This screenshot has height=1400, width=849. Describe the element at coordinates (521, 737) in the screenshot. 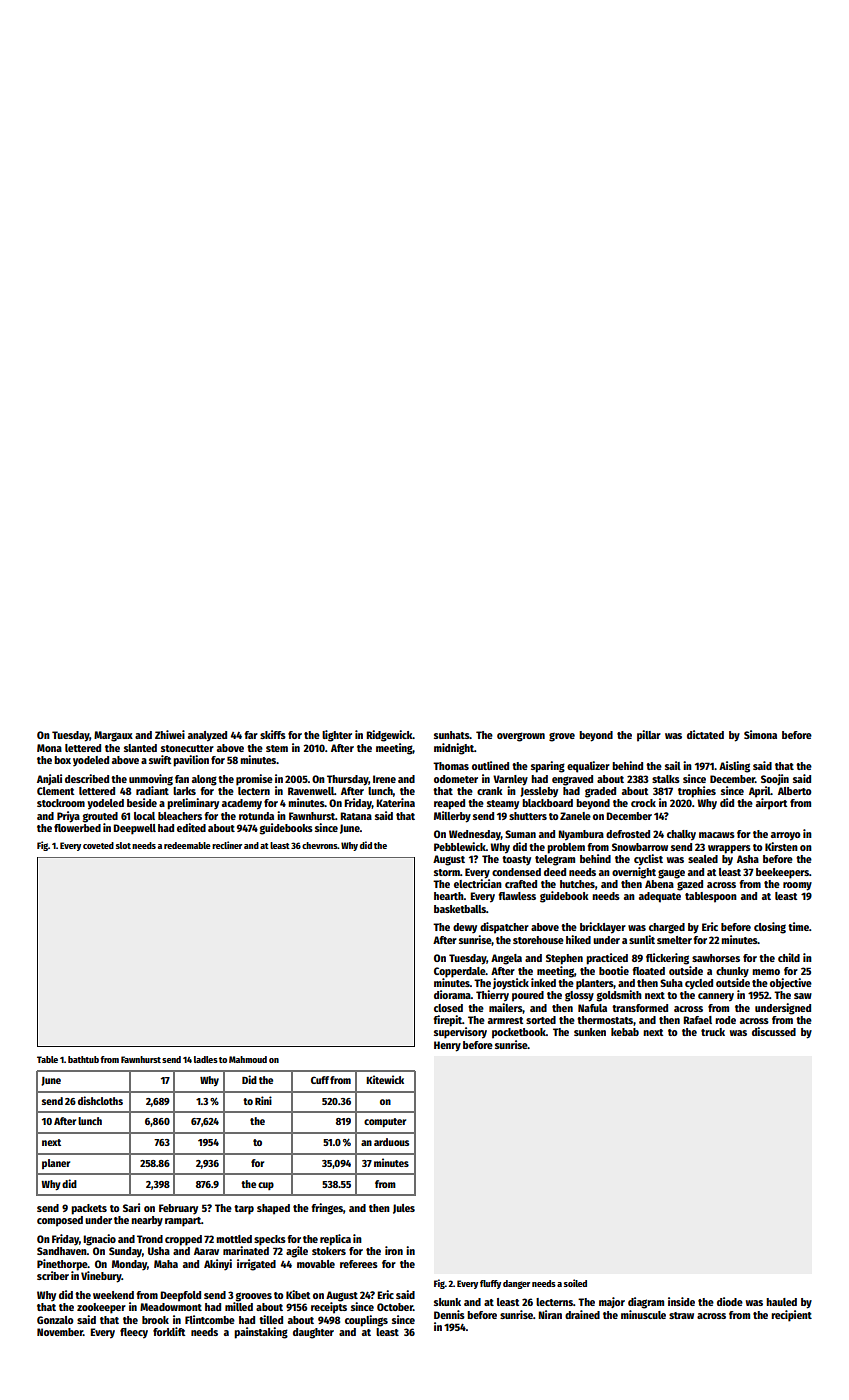

I see `overgrown` at that location.
